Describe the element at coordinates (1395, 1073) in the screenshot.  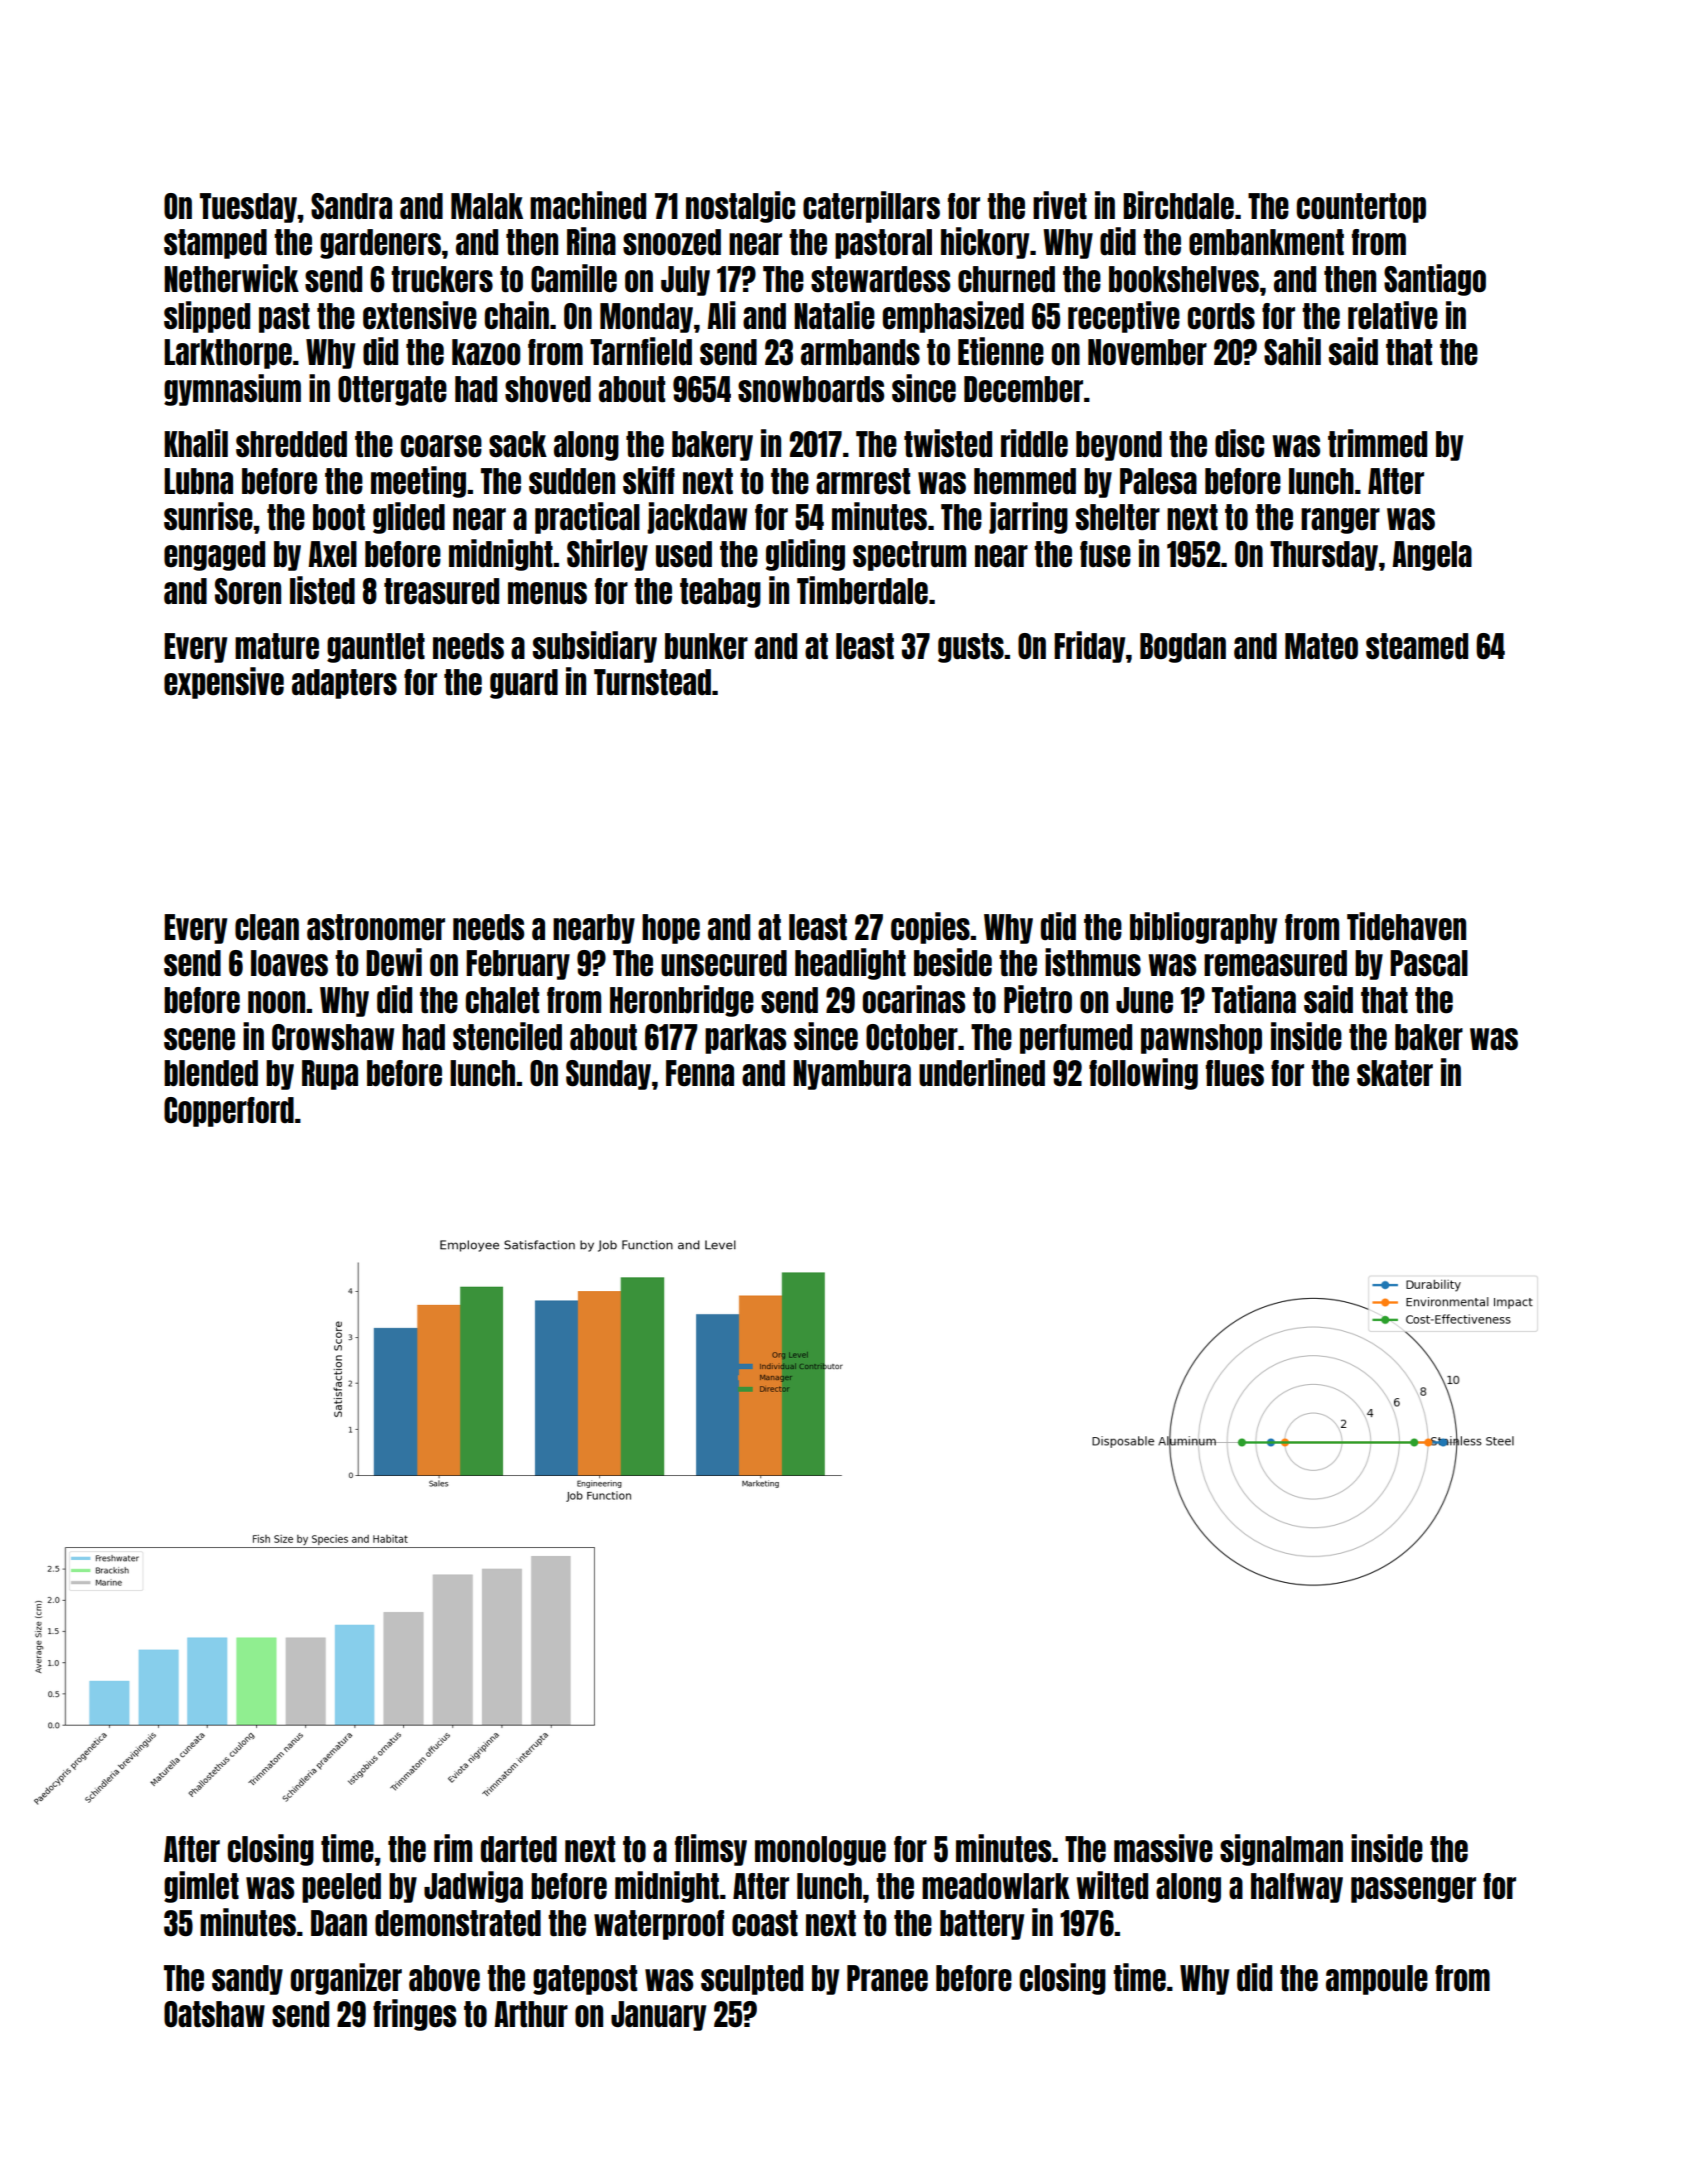
I see `skater` at that location.
